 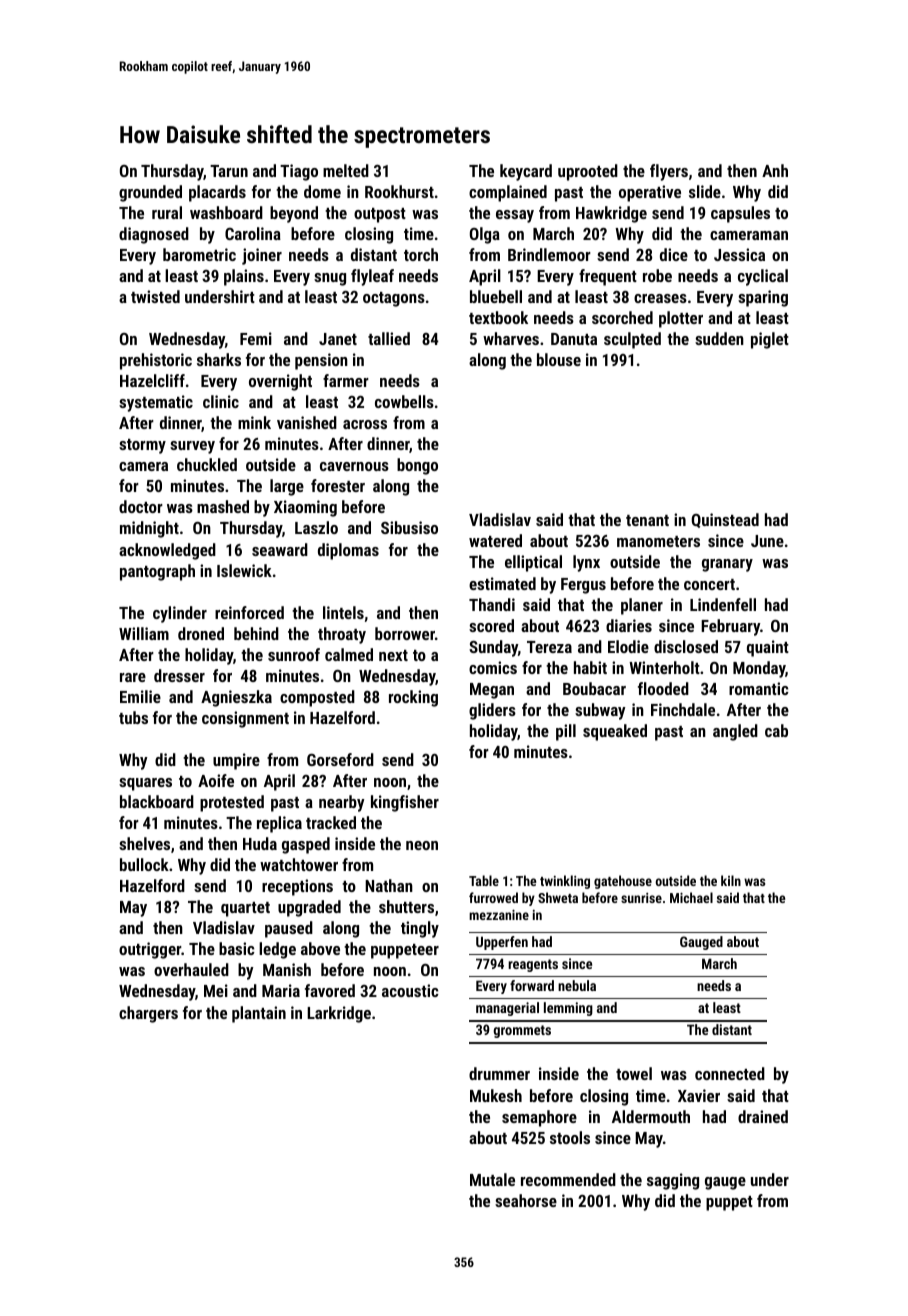 What do you see at coordinates (776, 730) in the screenshot?
I see `cab` at bounding box center [776, 730].
